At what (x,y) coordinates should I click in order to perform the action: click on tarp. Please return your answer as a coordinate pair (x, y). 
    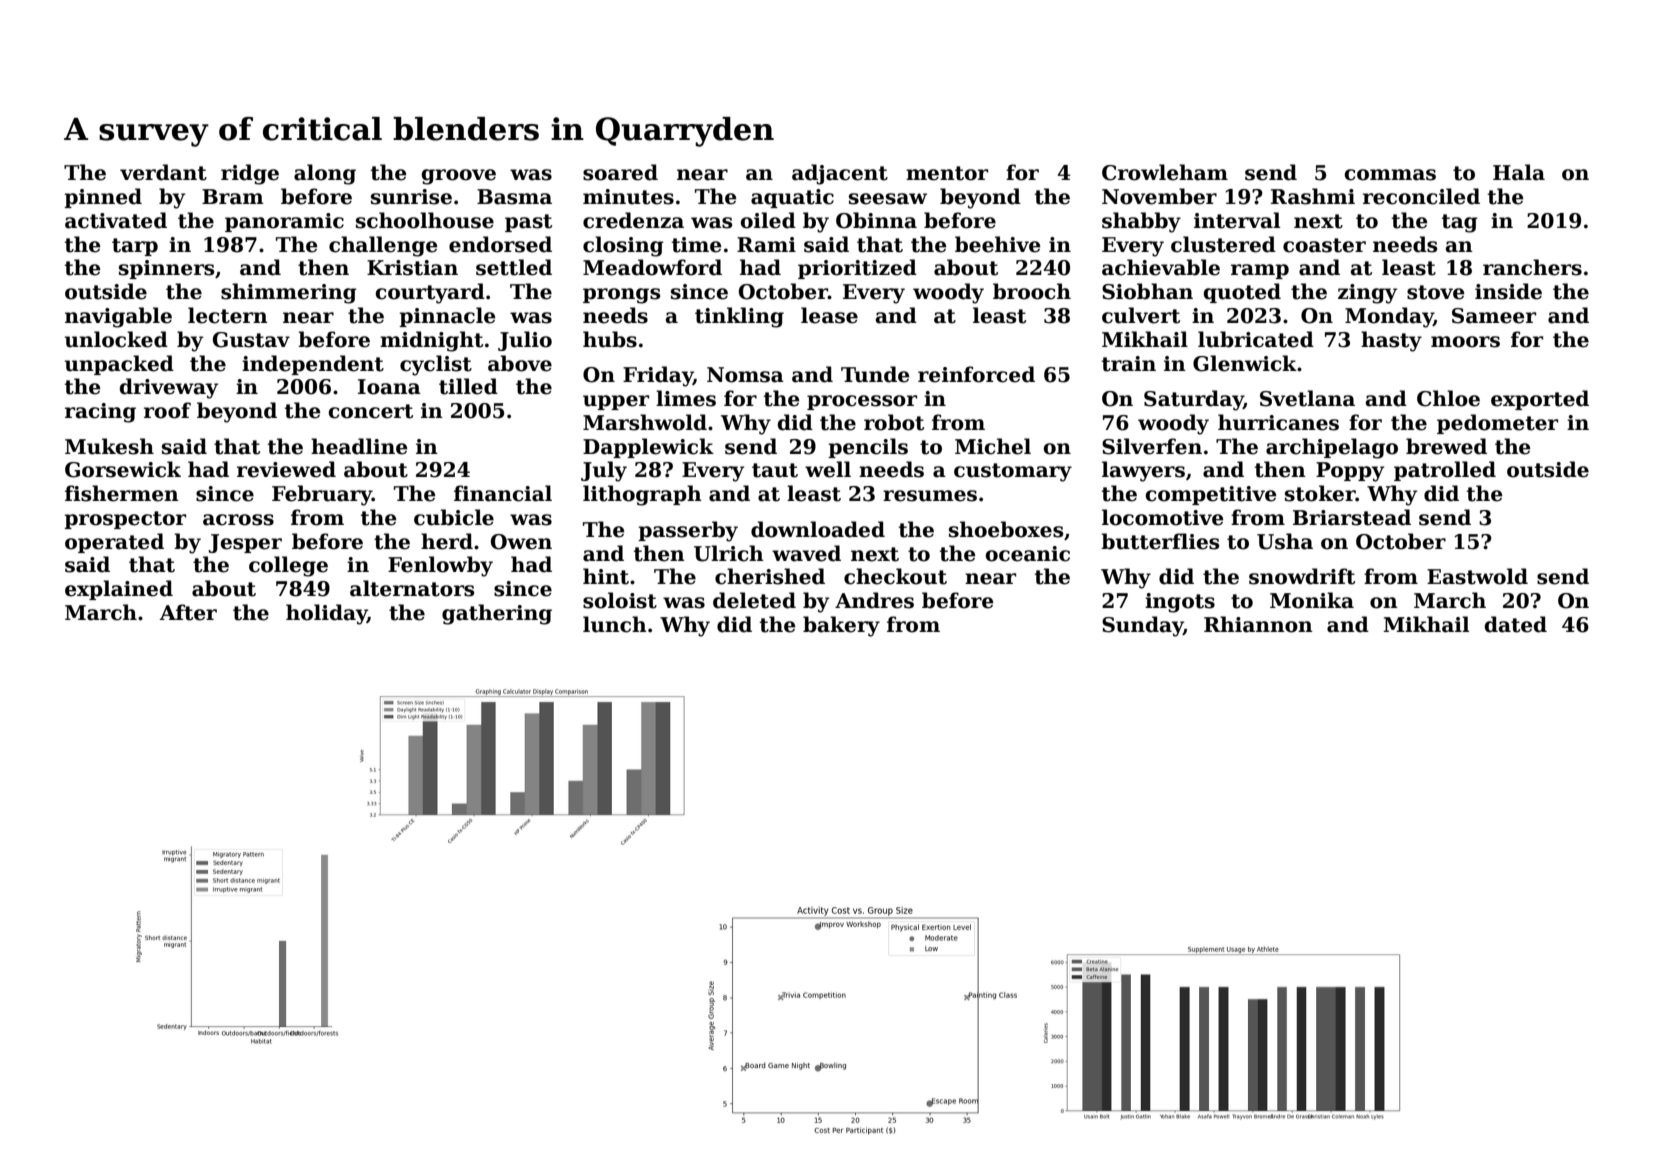
    Looking at the image, I should click on (135, 247).
